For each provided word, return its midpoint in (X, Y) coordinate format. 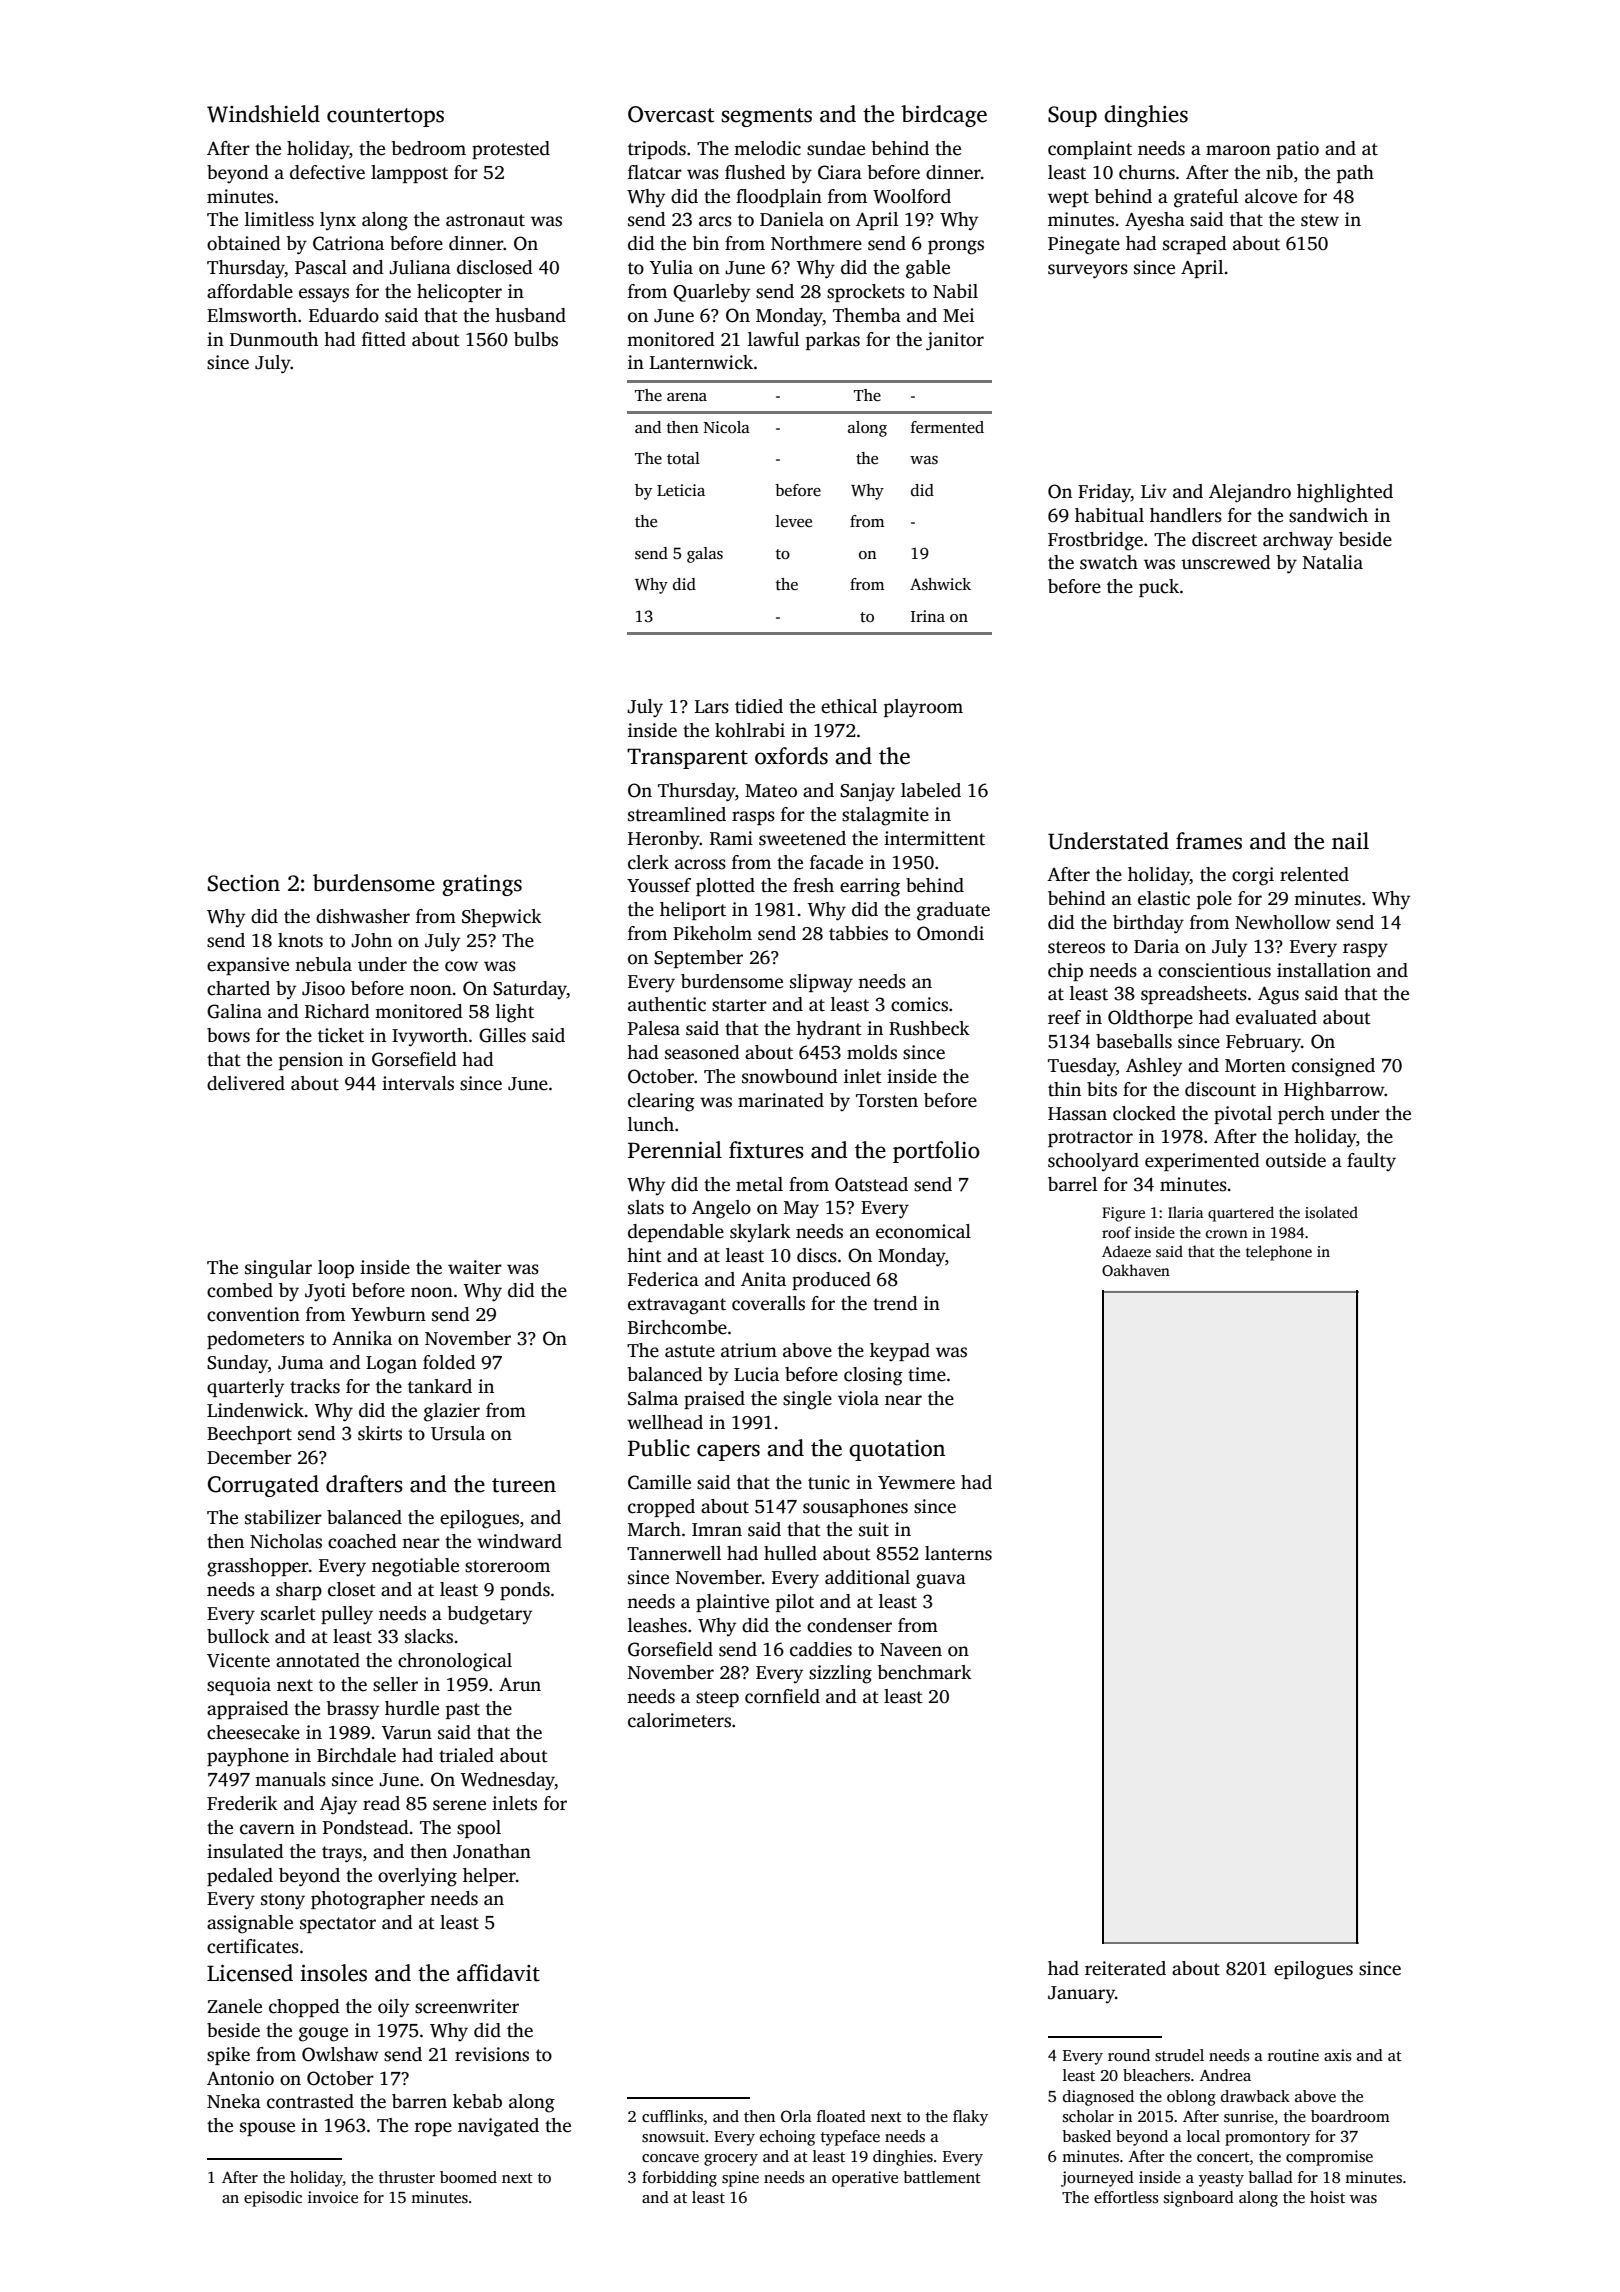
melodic (767, 148)
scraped (1195, 245)
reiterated (1125, 1968)
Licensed (250, 1973)
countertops (385, 117)
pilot (795, 1603)
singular (278, 1269)
